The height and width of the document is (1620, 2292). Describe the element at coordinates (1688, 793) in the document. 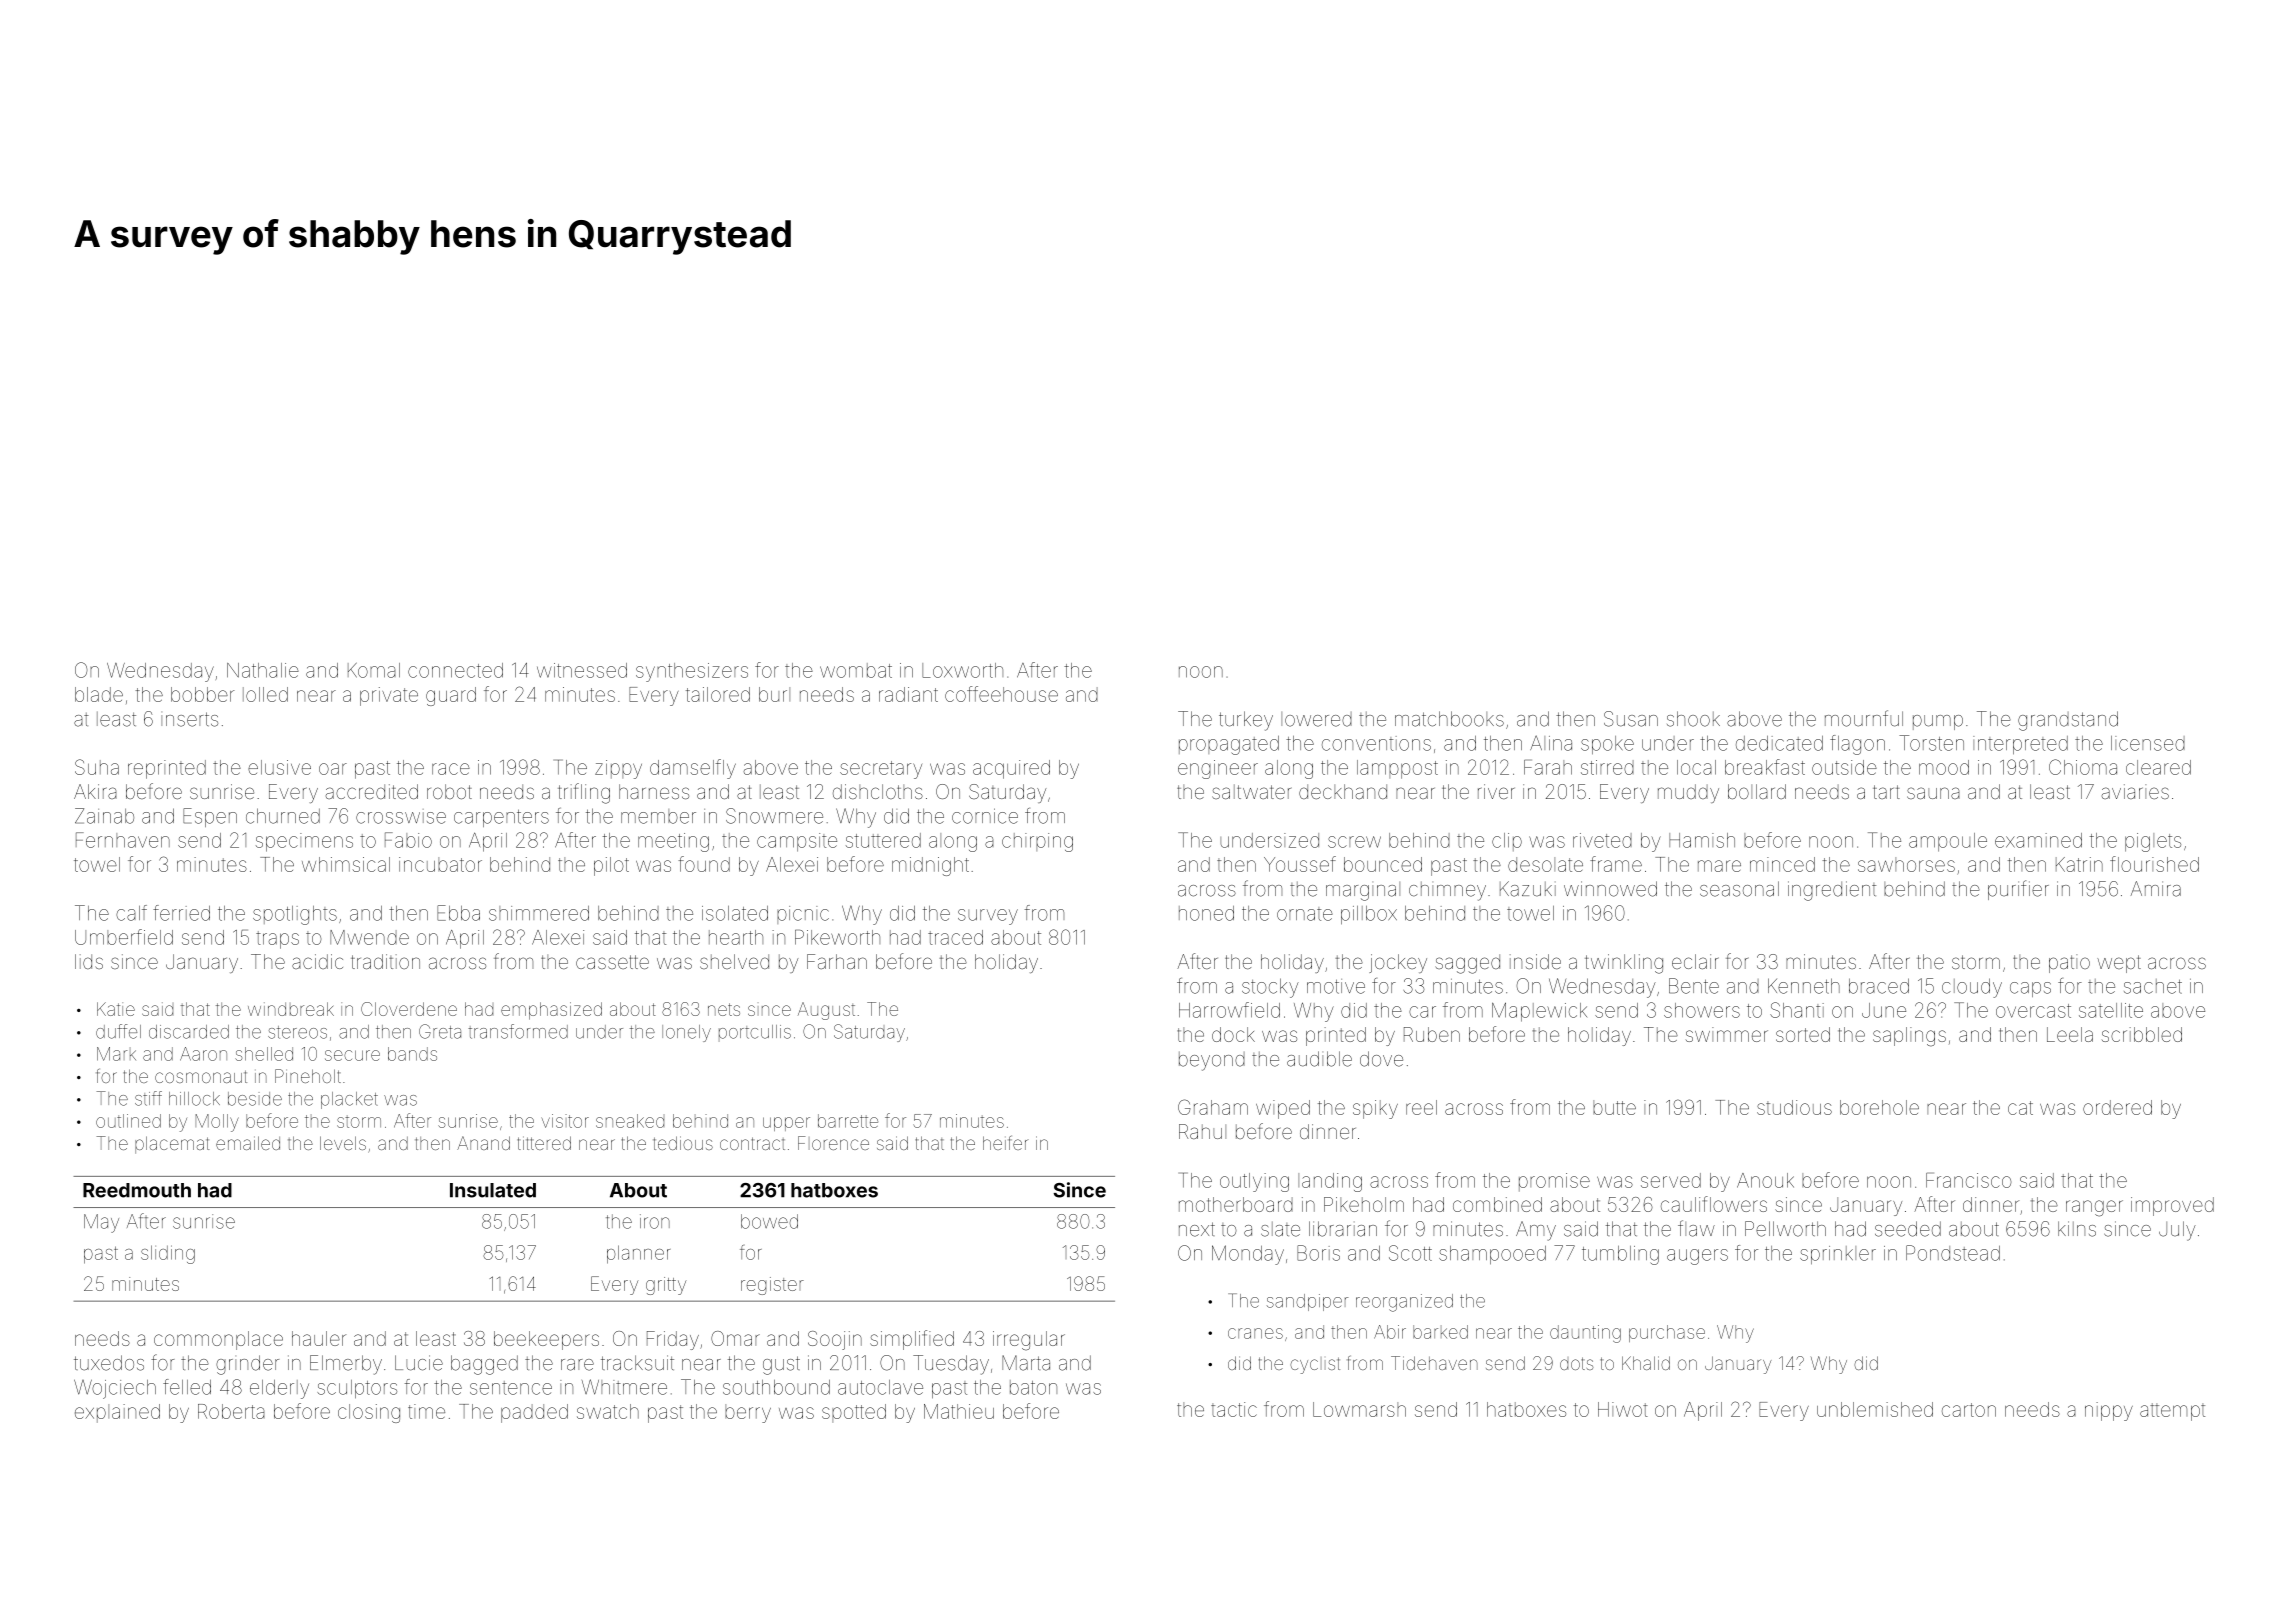

I see `muddy` at that location.
